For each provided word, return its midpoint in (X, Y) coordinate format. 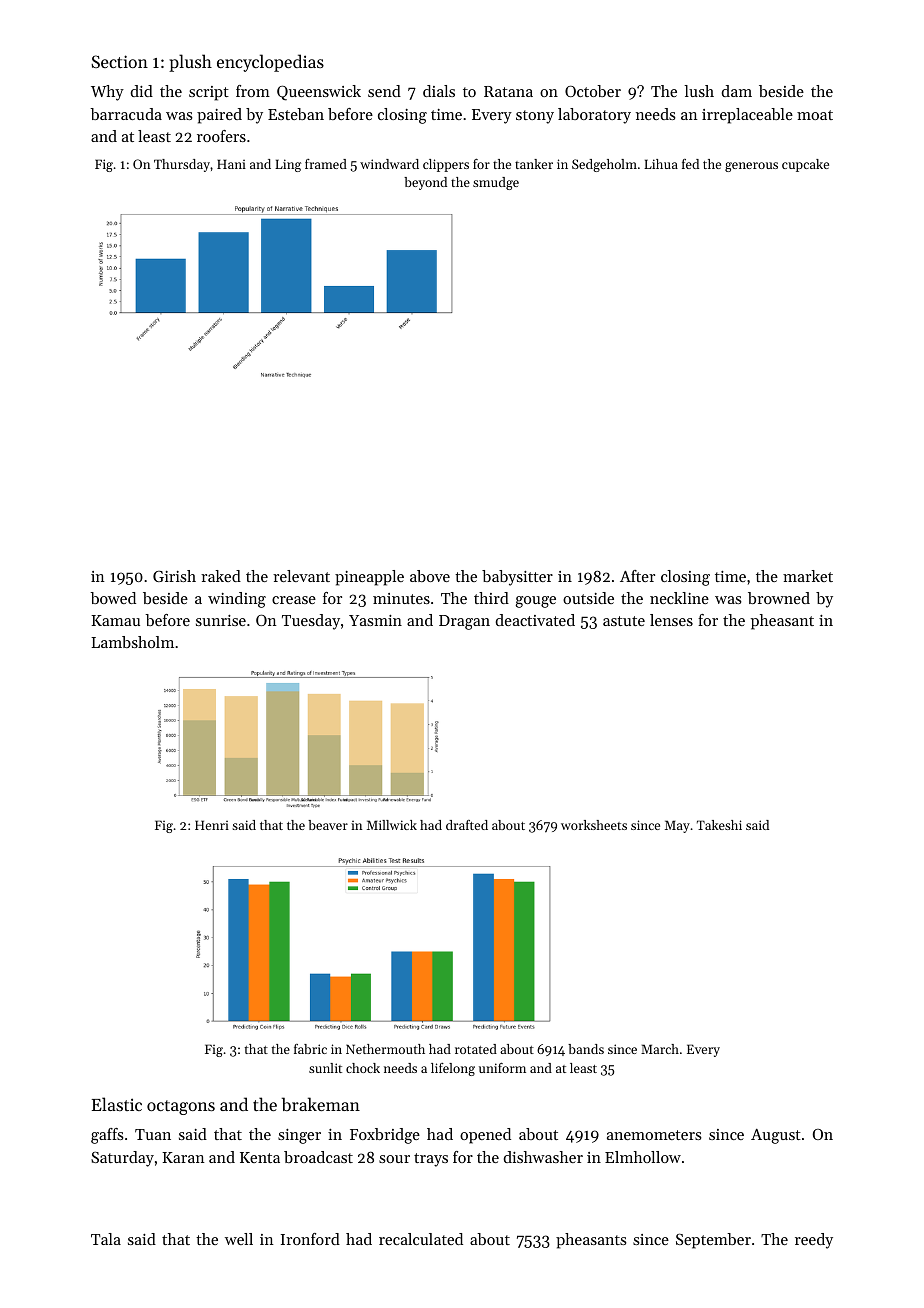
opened (485, 1136)
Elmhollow (643, 1157)
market (808, 576)
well (239, 1239)
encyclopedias (270, 63)
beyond (425, 183)
